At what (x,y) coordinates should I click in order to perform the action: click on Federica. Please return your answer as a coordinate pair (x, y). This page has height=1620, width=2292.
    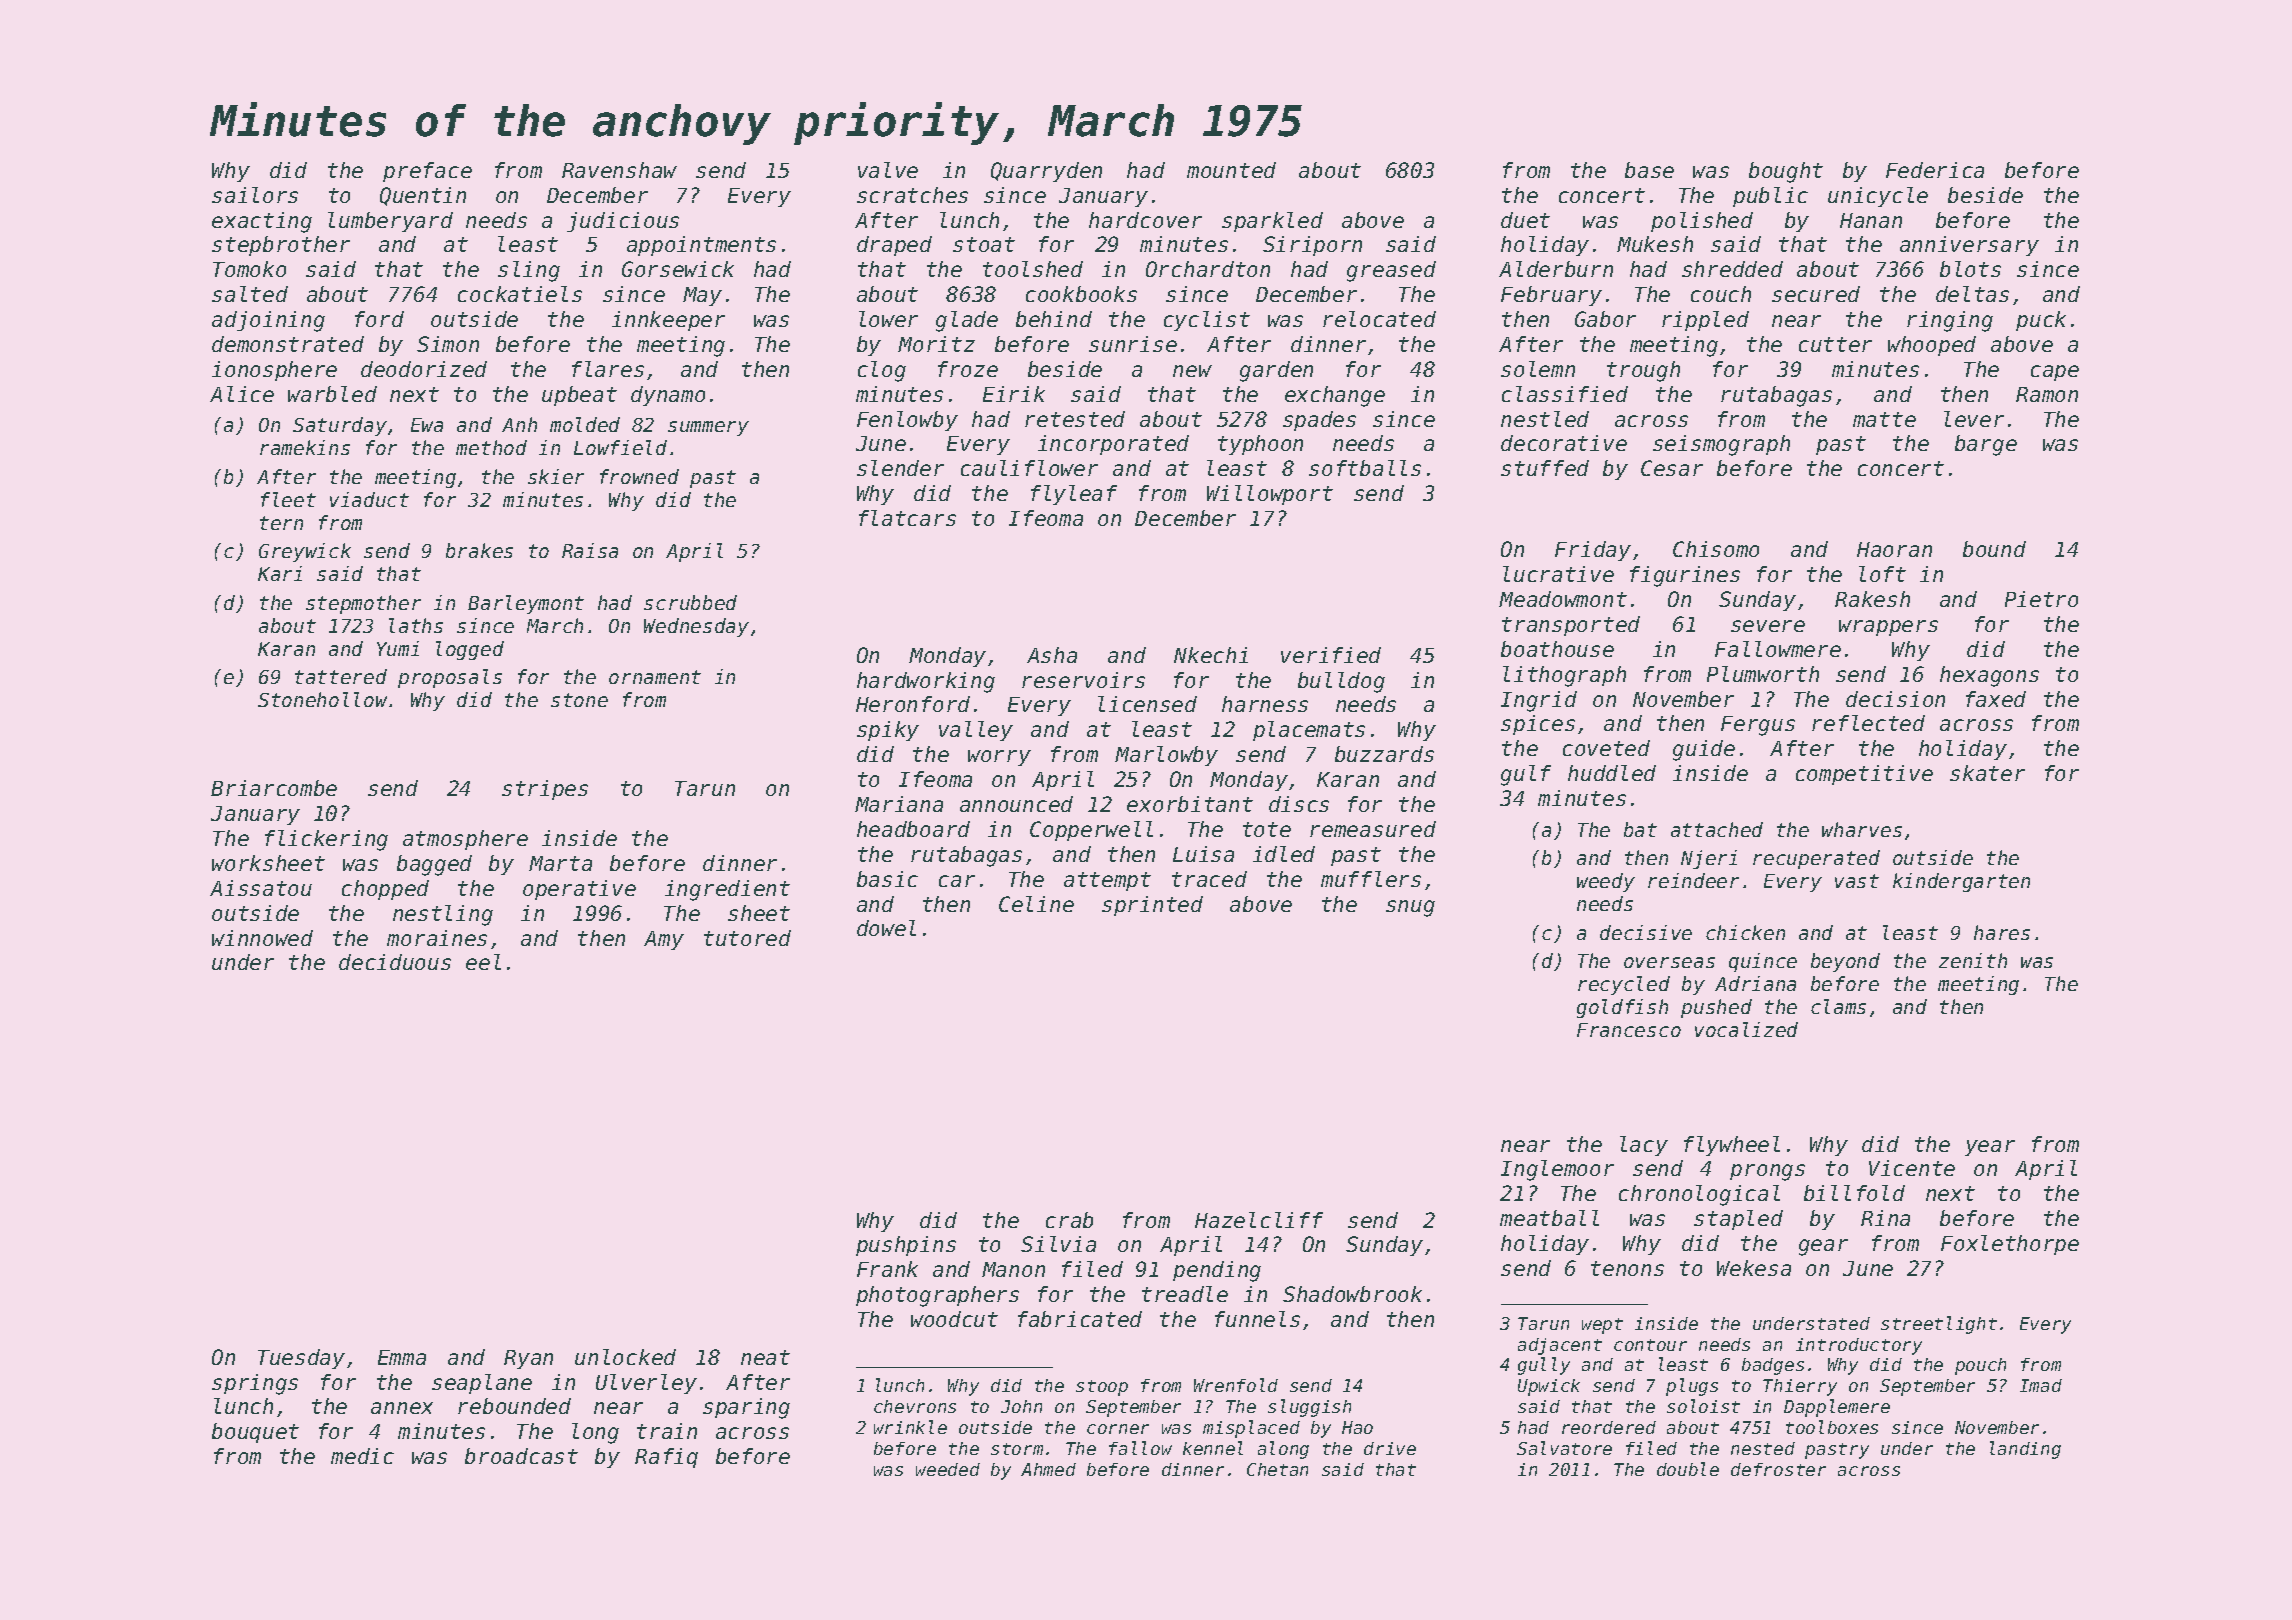
    Looking at the image, I should click on (1935, 170).
